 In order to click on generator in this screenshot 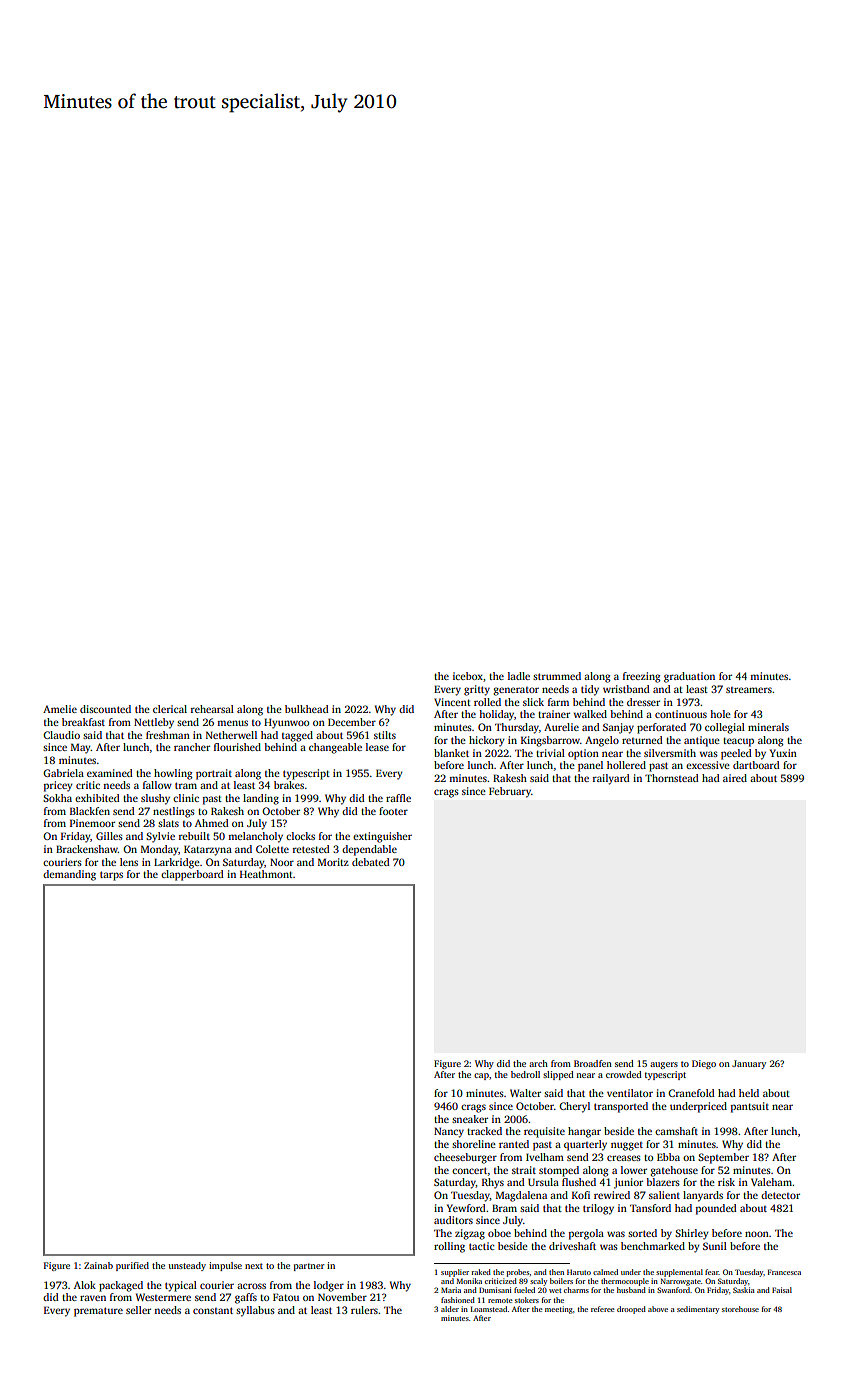, I will do `click(516, 691)`.
